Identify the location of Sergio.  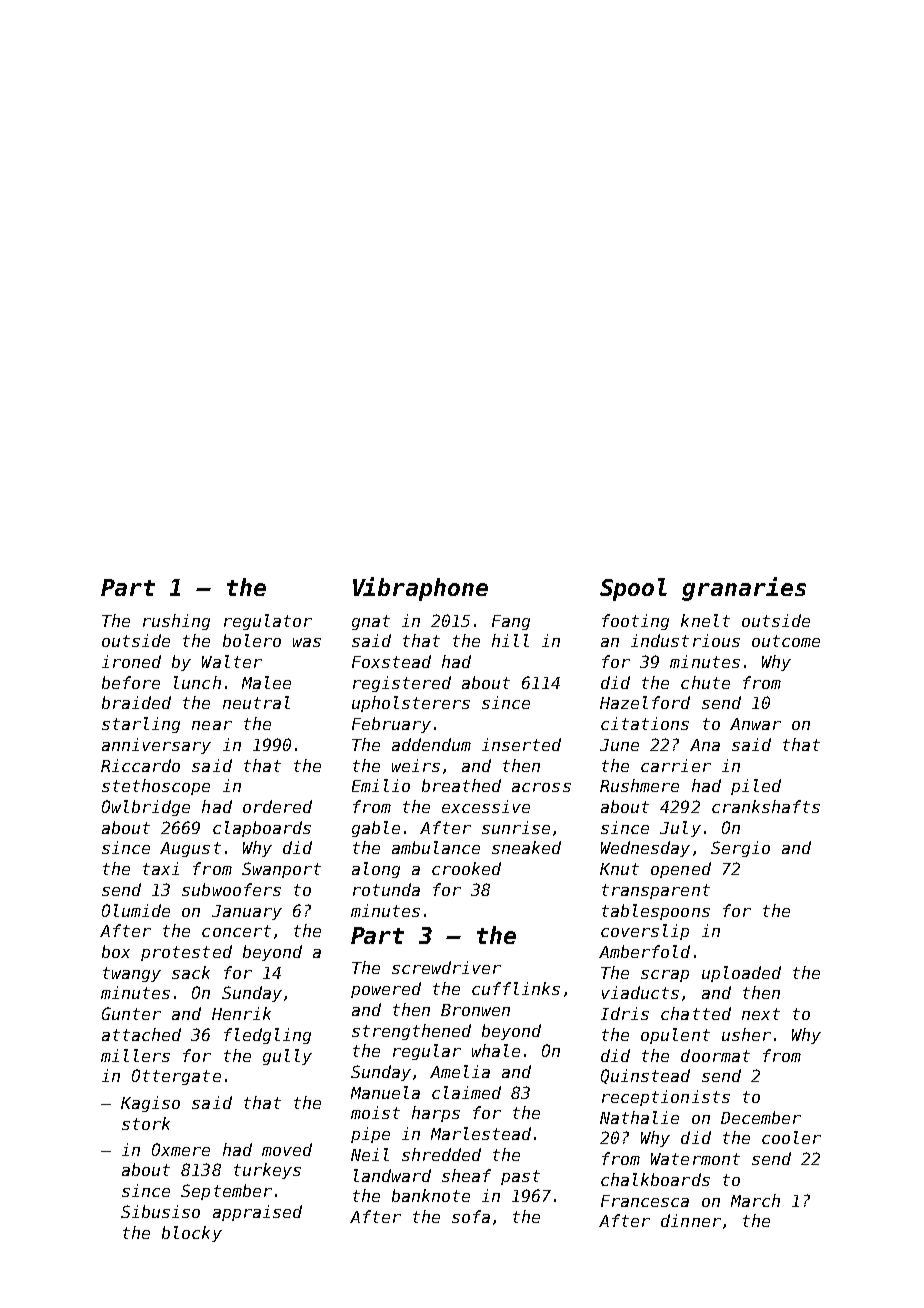
(740, 849).
